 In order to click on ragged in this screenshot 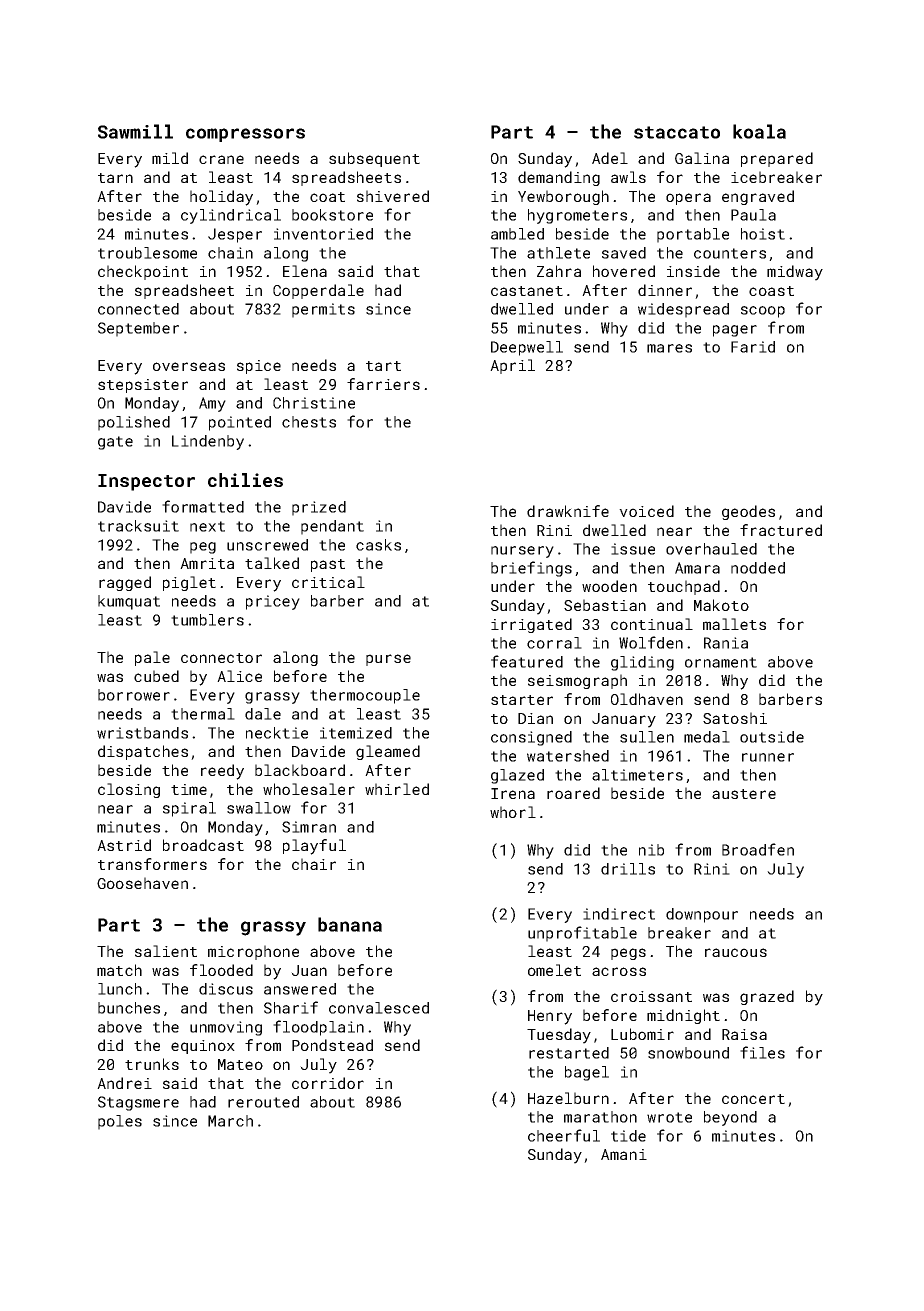, I will do `click(125, 583)`.
